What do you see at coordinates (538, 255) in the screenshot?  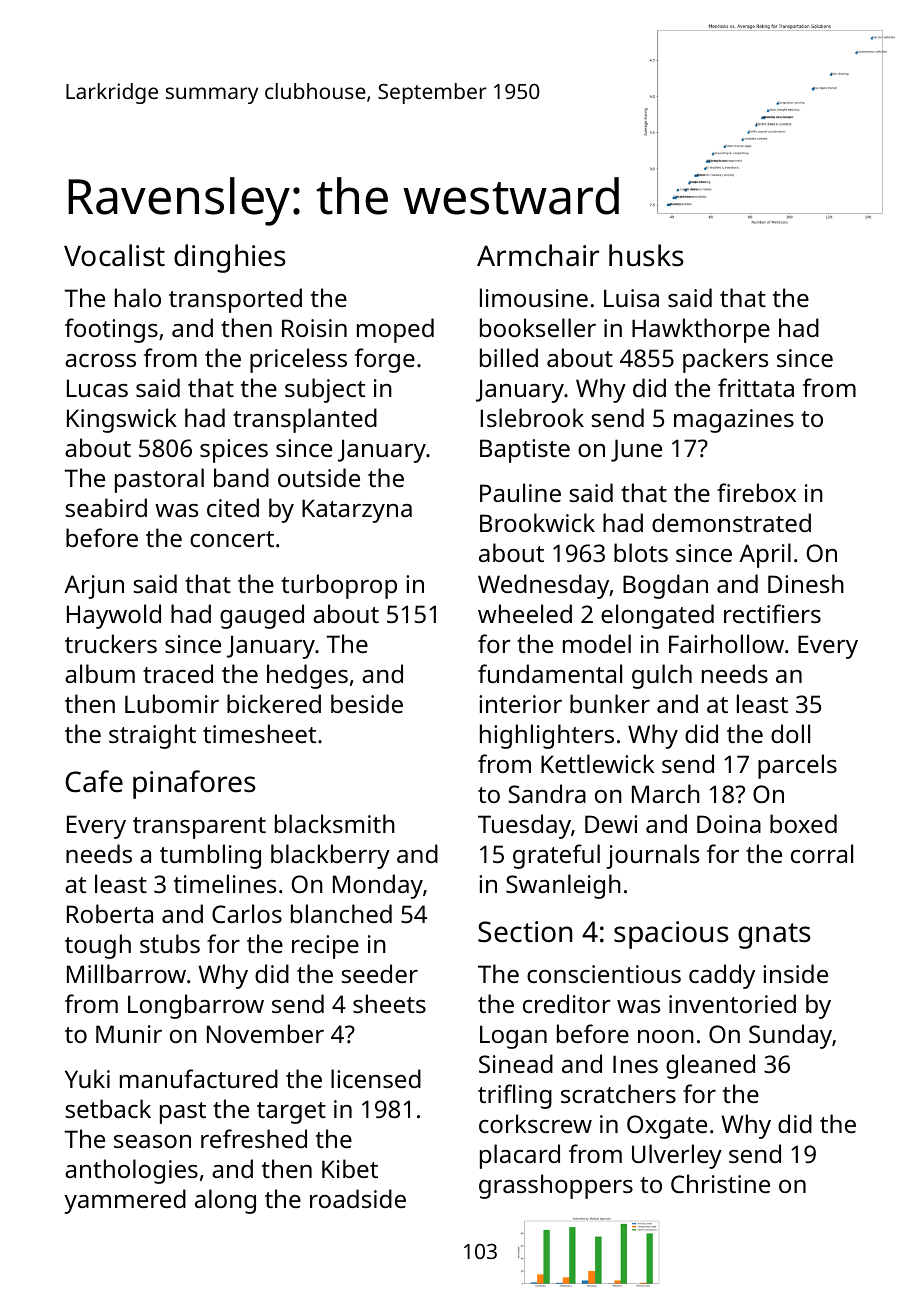 I see `Armchair` at bounding box center [538, 255].
